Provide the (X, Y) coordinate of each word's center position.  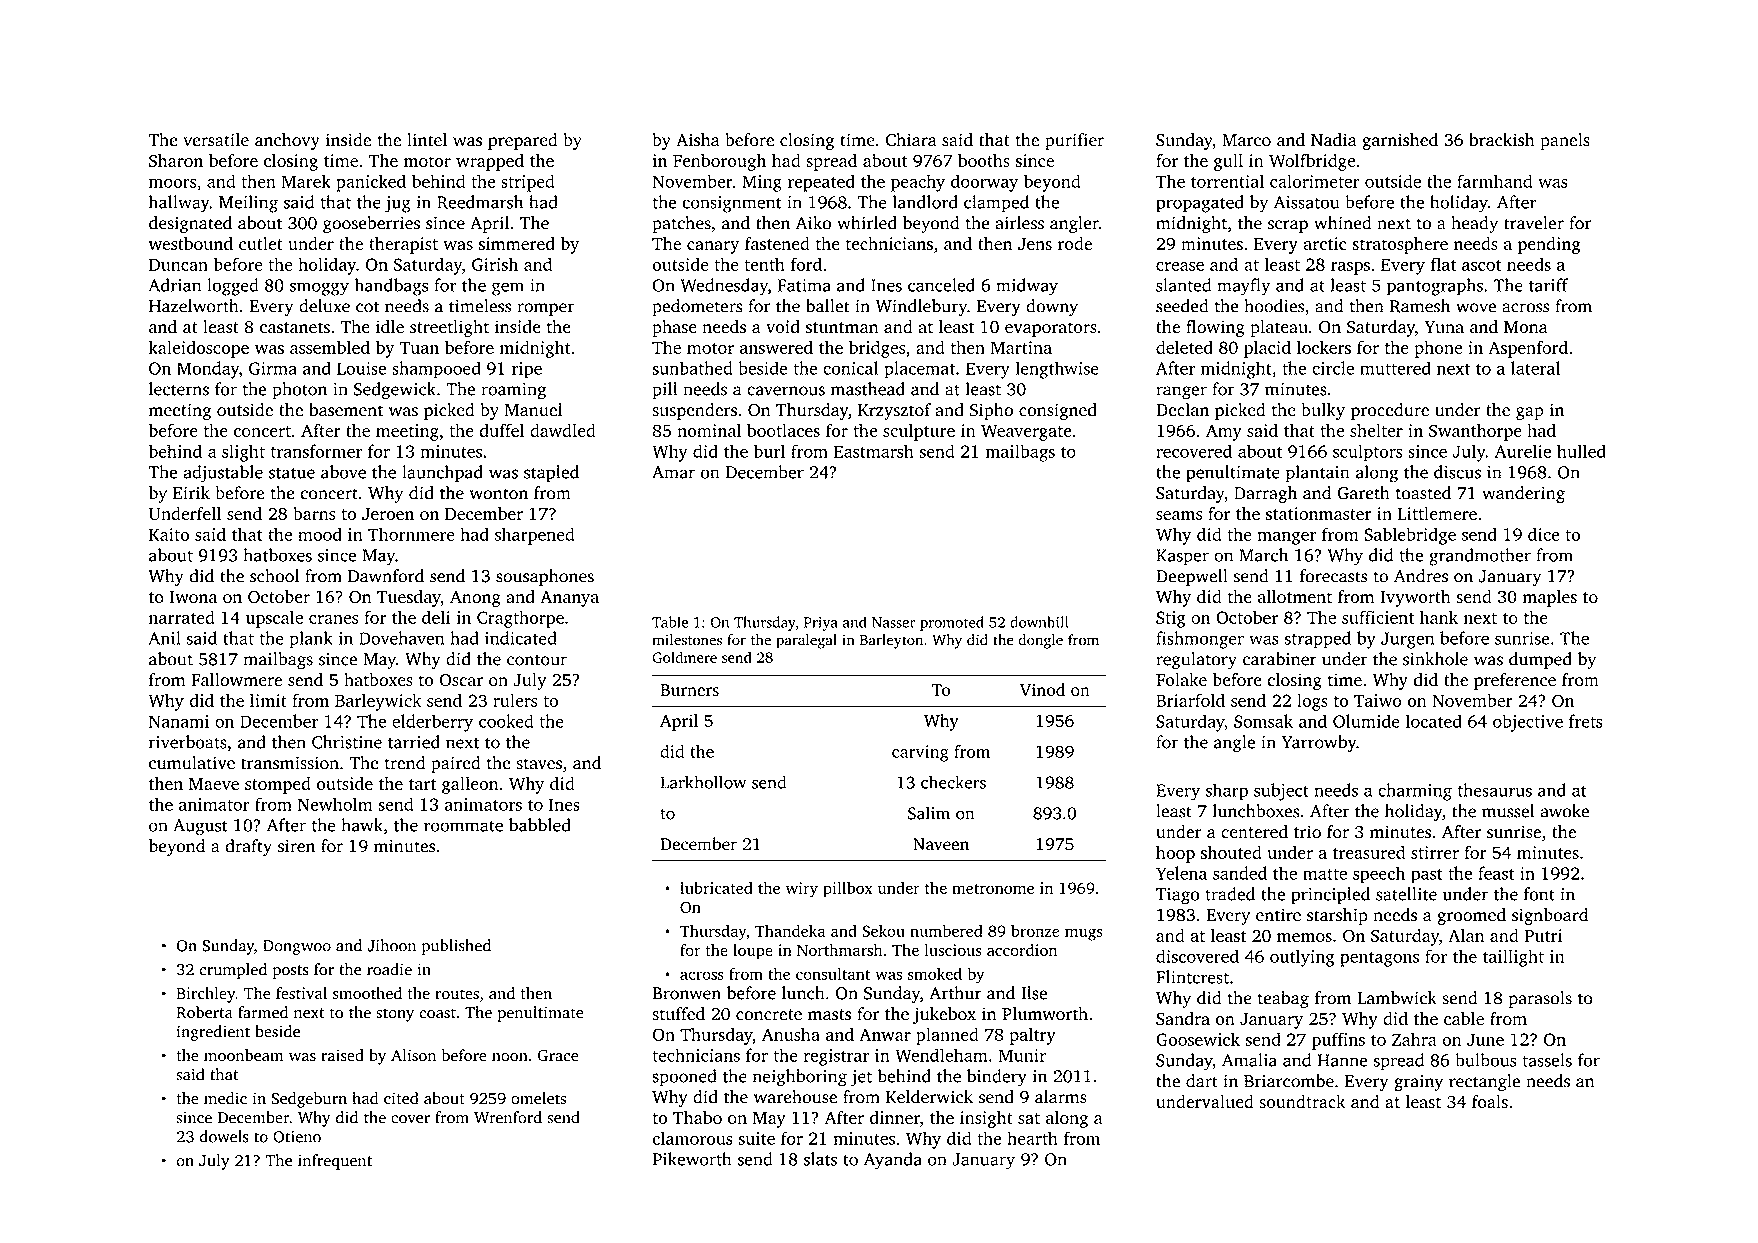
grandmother (1480, 557)
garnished (1400, 141)
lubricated (716, 887)
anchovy (287, 141)
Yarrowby (1319, 744)
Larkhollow (703, 782)
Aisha (698, 140)
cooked (506, 721)
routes (457, 994)
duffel (501, 430)
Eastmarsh (874, 451)
